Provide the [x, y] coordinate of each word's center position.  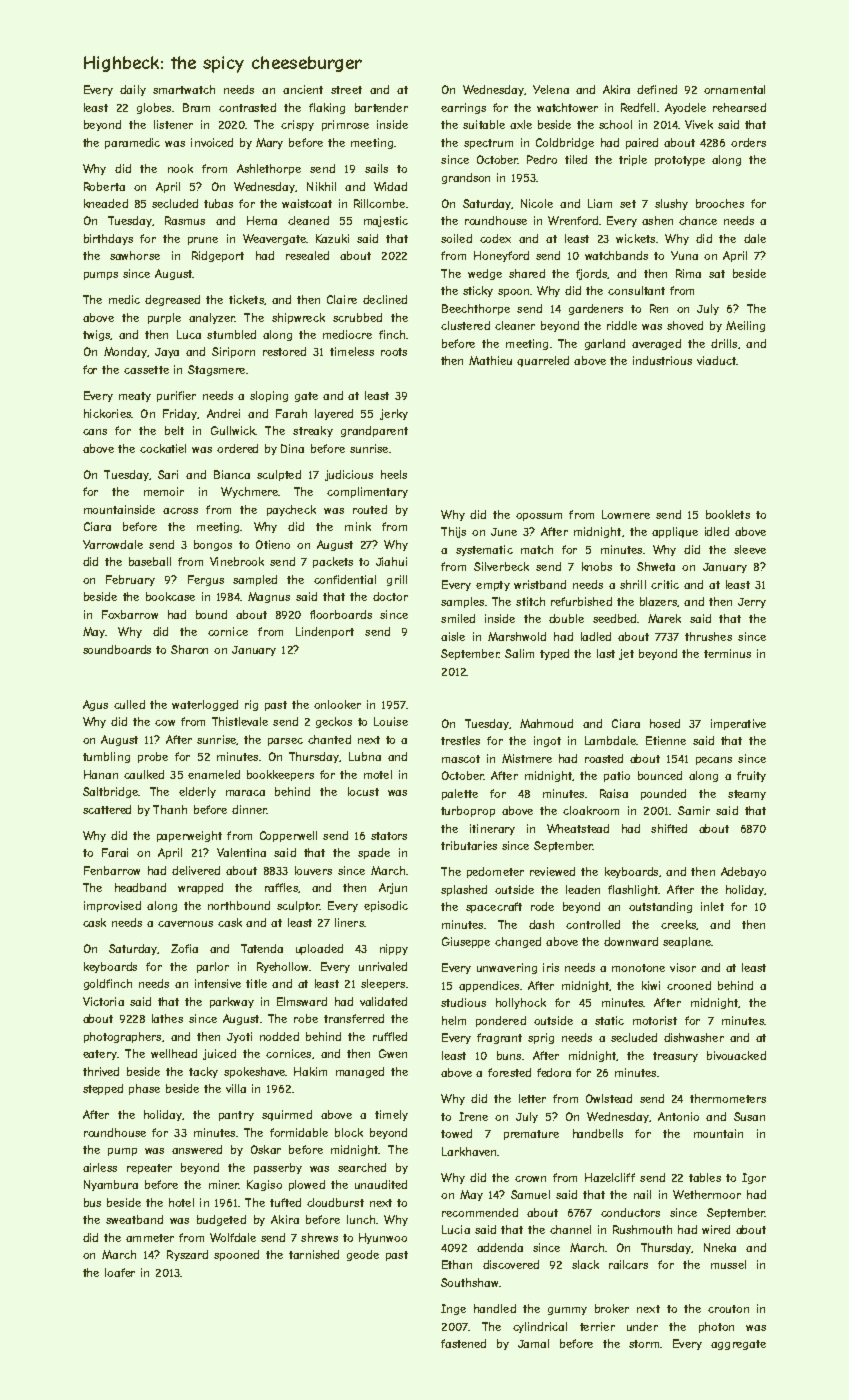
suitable [484, 124]
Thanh [170, 809]
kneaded [106, 203]
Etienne [666, 740]
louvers [313, 870]
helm [454, 1020]
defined [657, 89]
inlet [712, 906]
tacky [203, 1072]
